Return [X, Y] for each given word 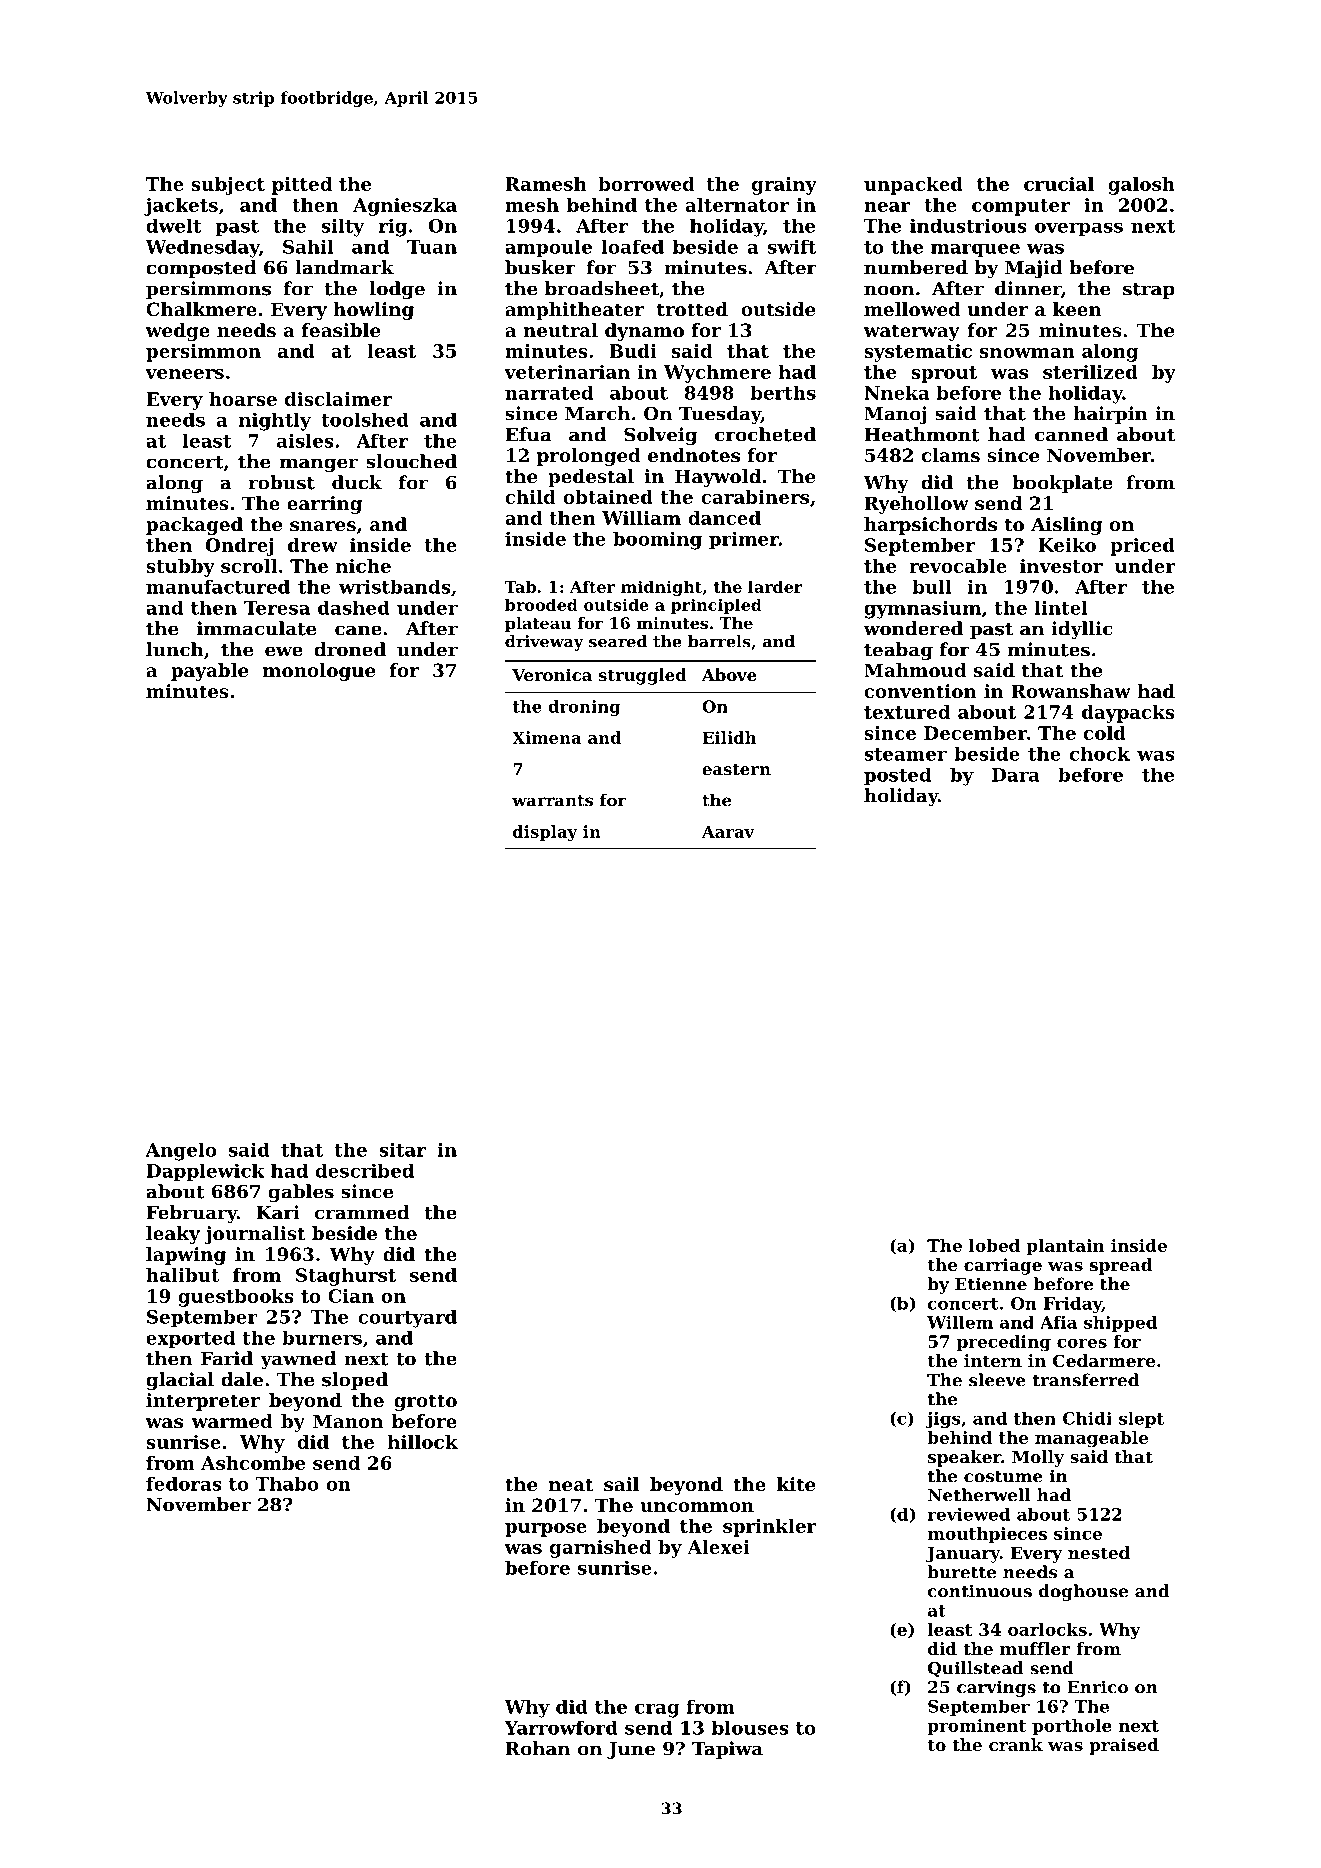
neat [571, 1485]
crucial [1059, 184]
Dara [1016, 775]
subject [228, 186]
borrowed [646, 184]
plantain [1065, 1247]
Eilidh [730, 737]
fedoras [184, 1483]
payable [209, 672]
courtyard [407, 1319]
